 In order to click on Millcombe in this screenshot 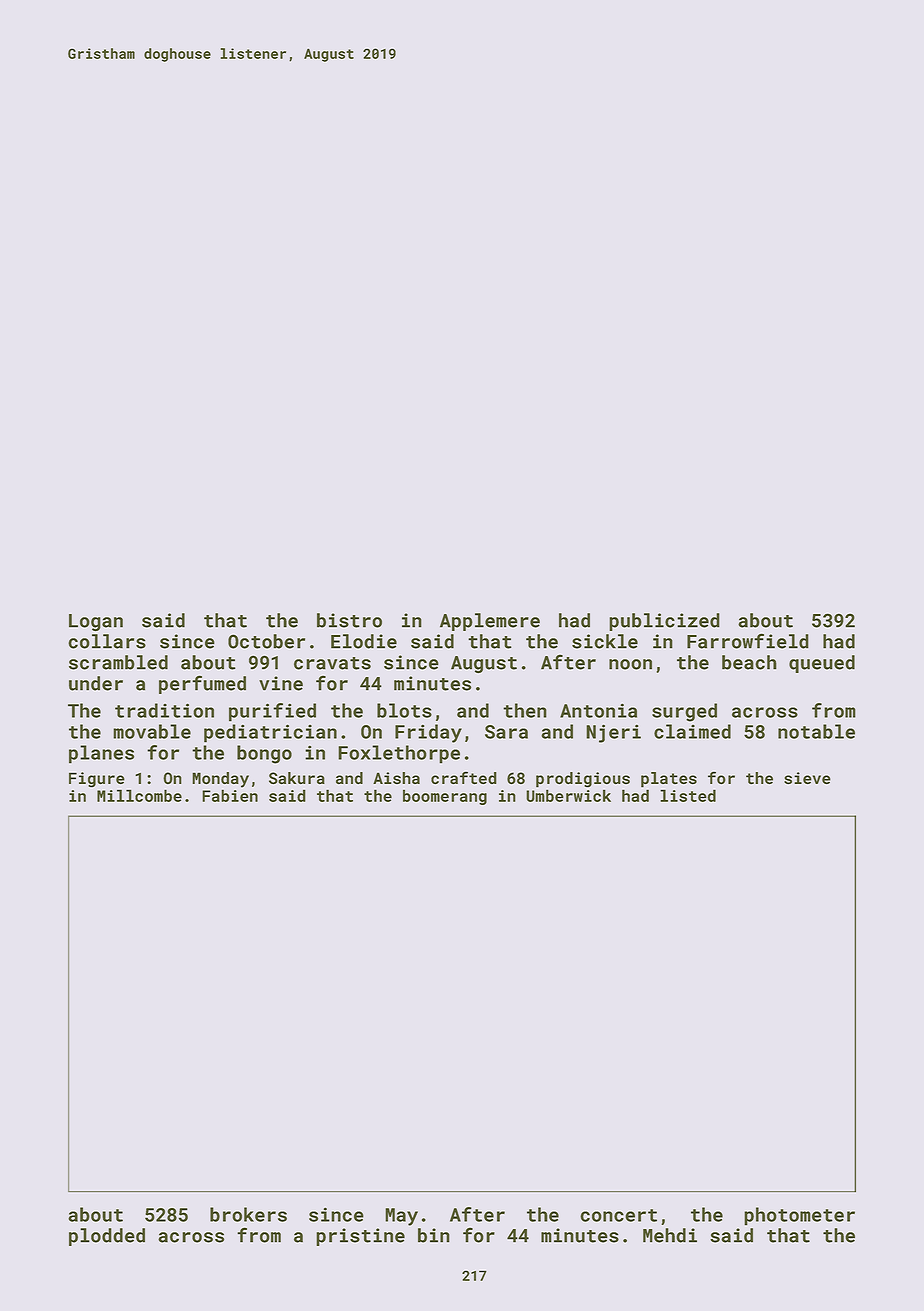, I will do `click(139, 795)`.
